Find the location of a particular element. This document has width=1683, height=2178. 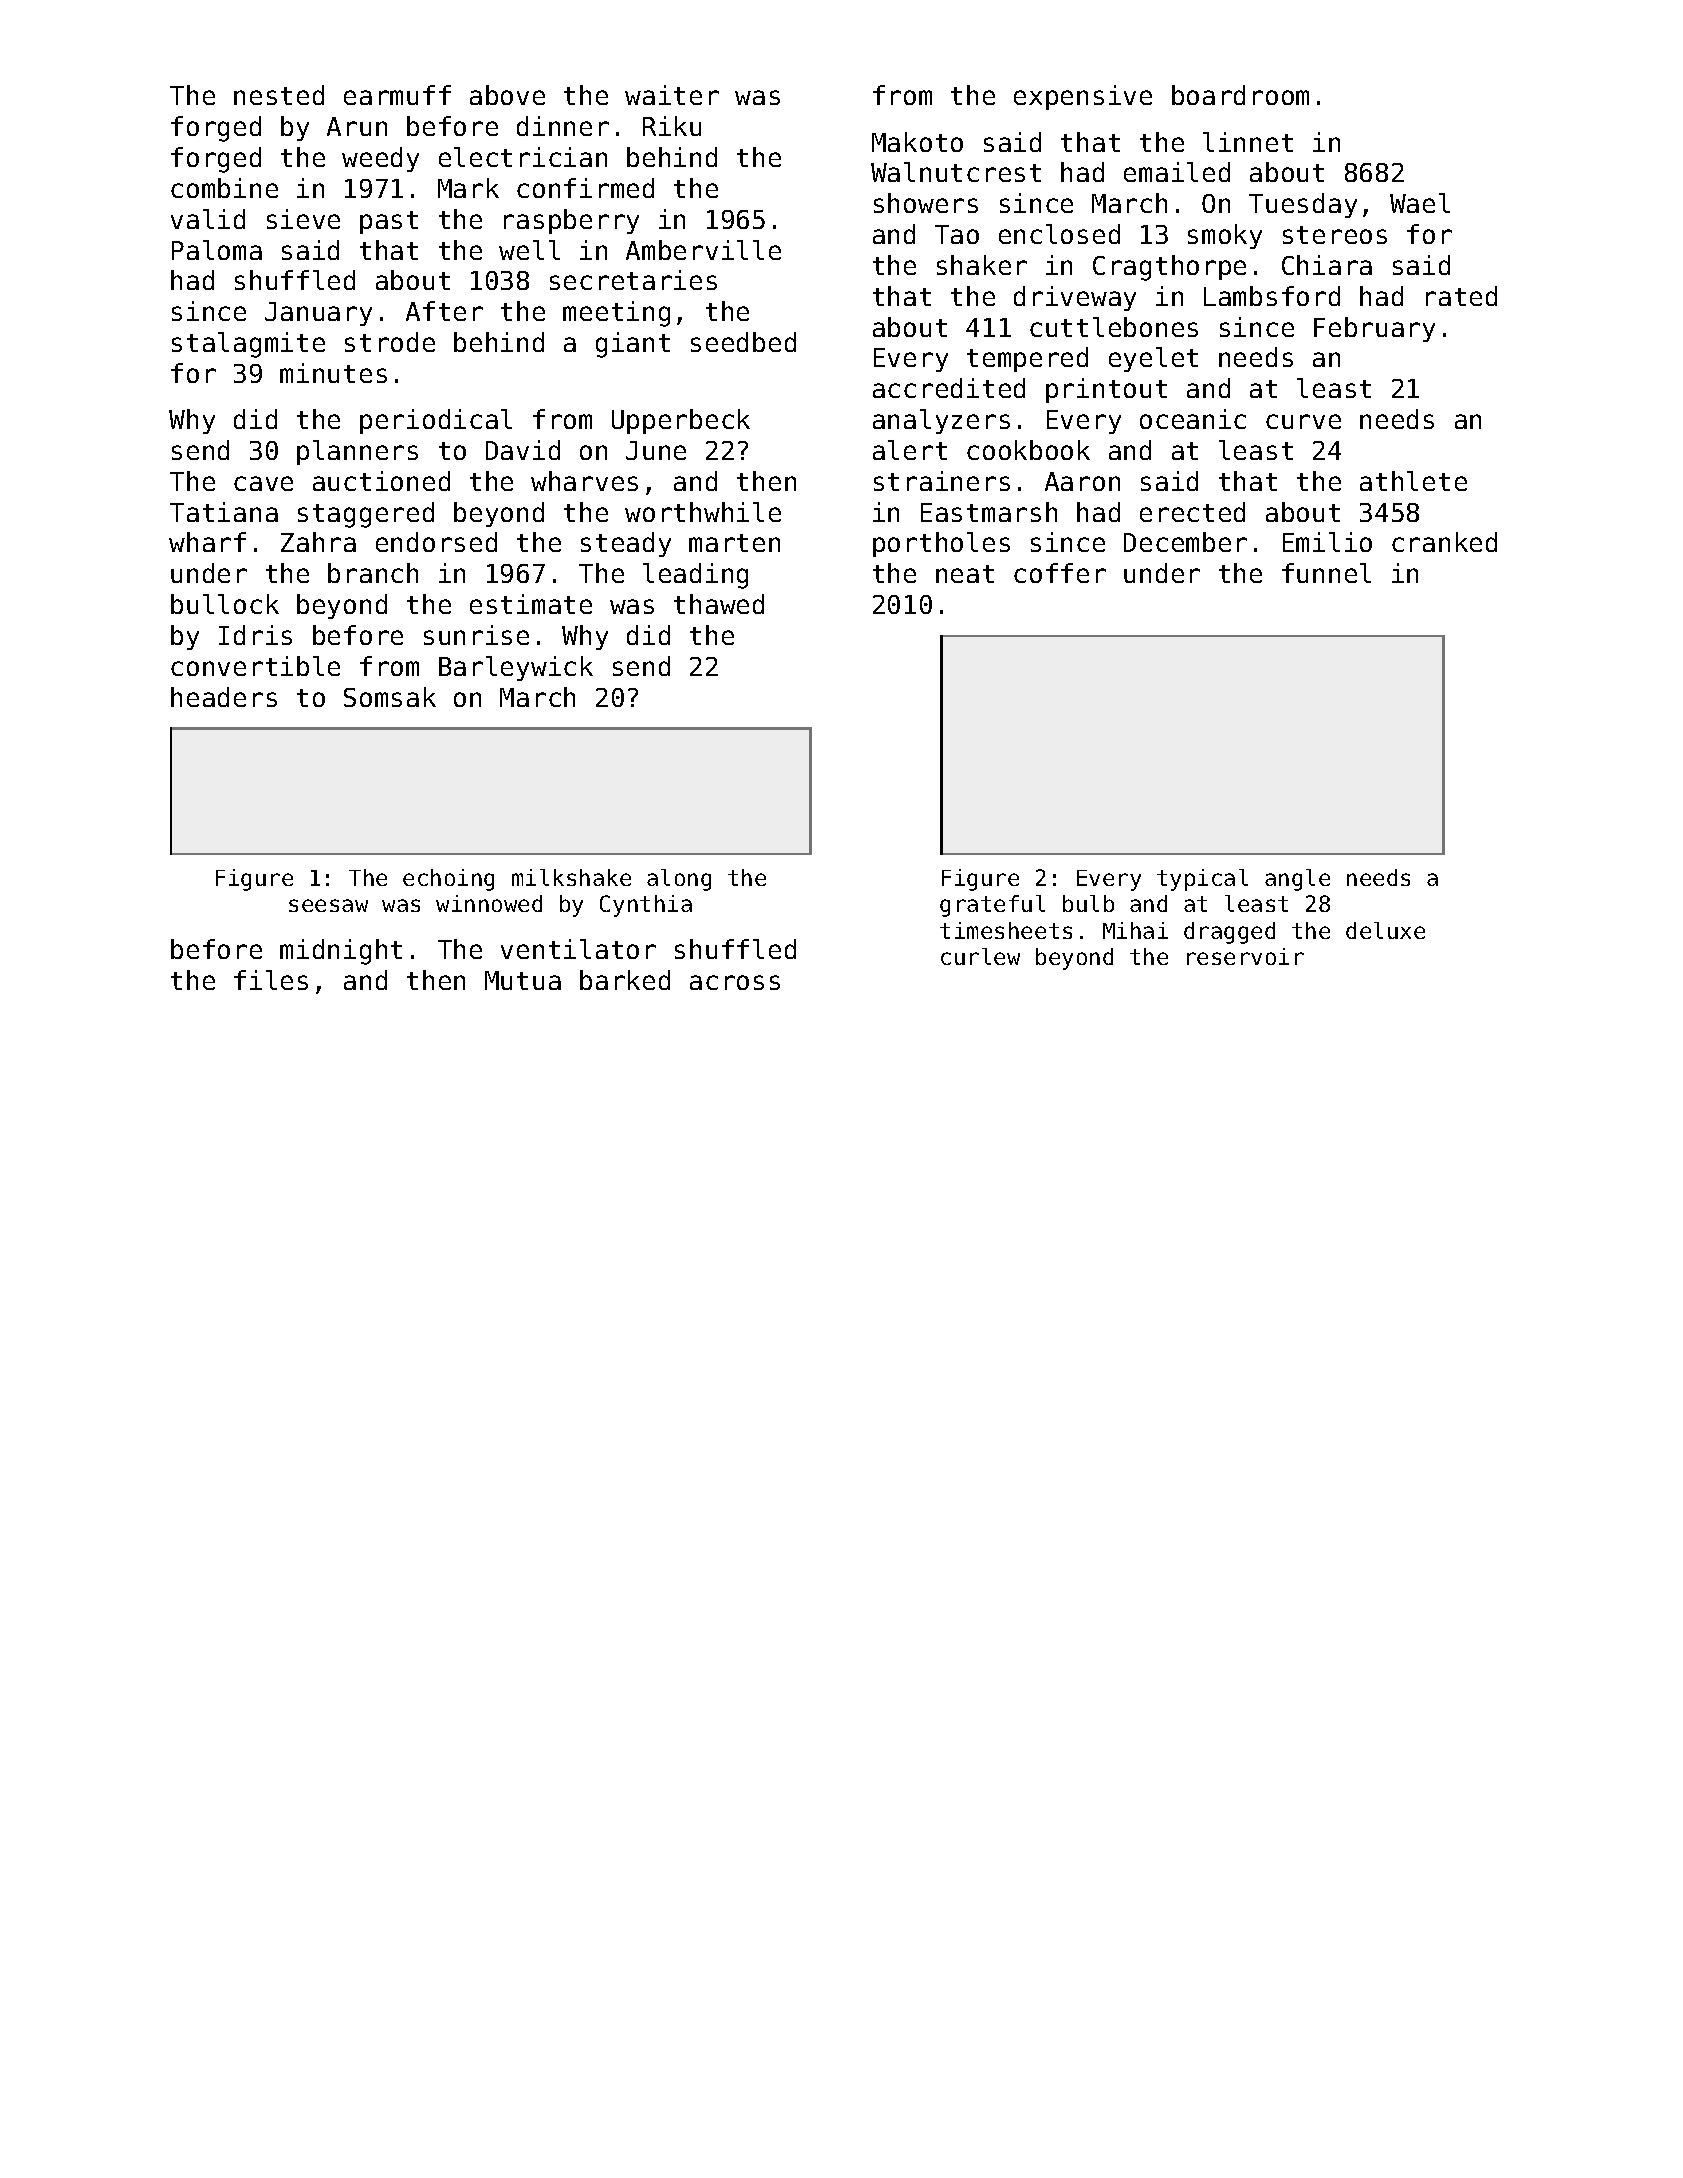

boardroom is located at coordinates (1240, 95).
